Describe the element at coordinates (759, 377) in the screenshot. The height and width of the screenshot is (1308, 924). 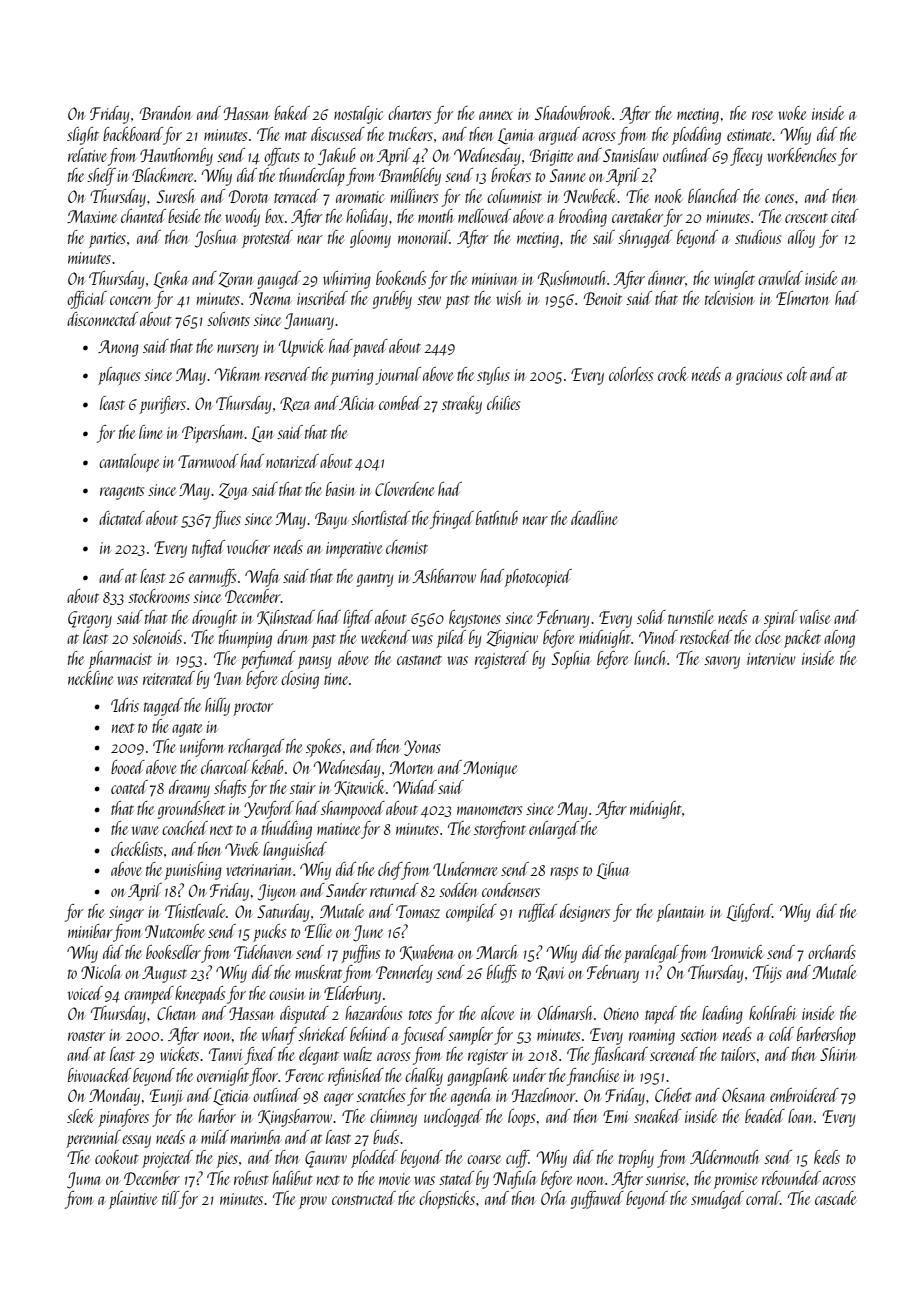
I see `gracious` at that location.
